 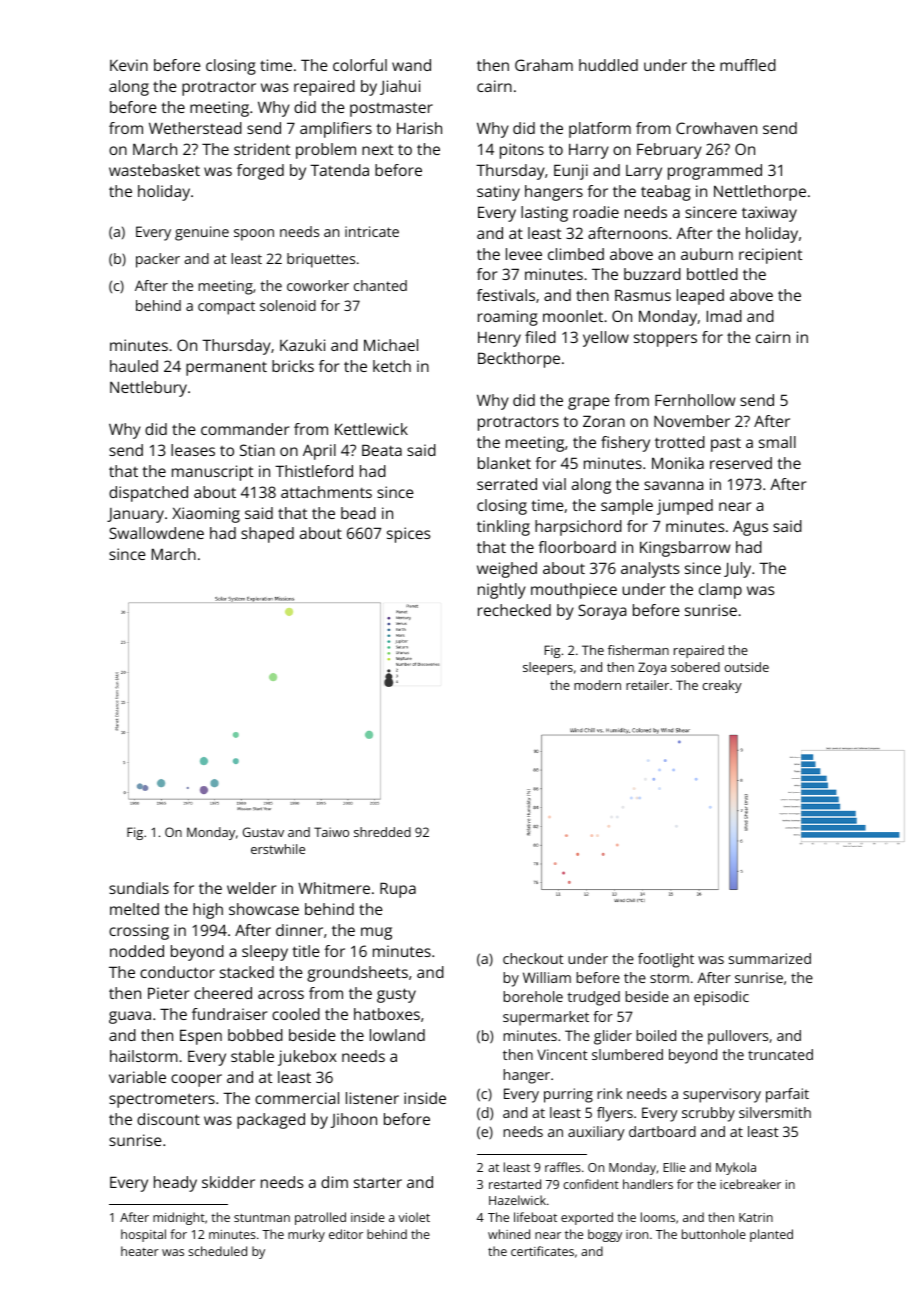 I want to click on Gustav, so click(x=263, y=832).
